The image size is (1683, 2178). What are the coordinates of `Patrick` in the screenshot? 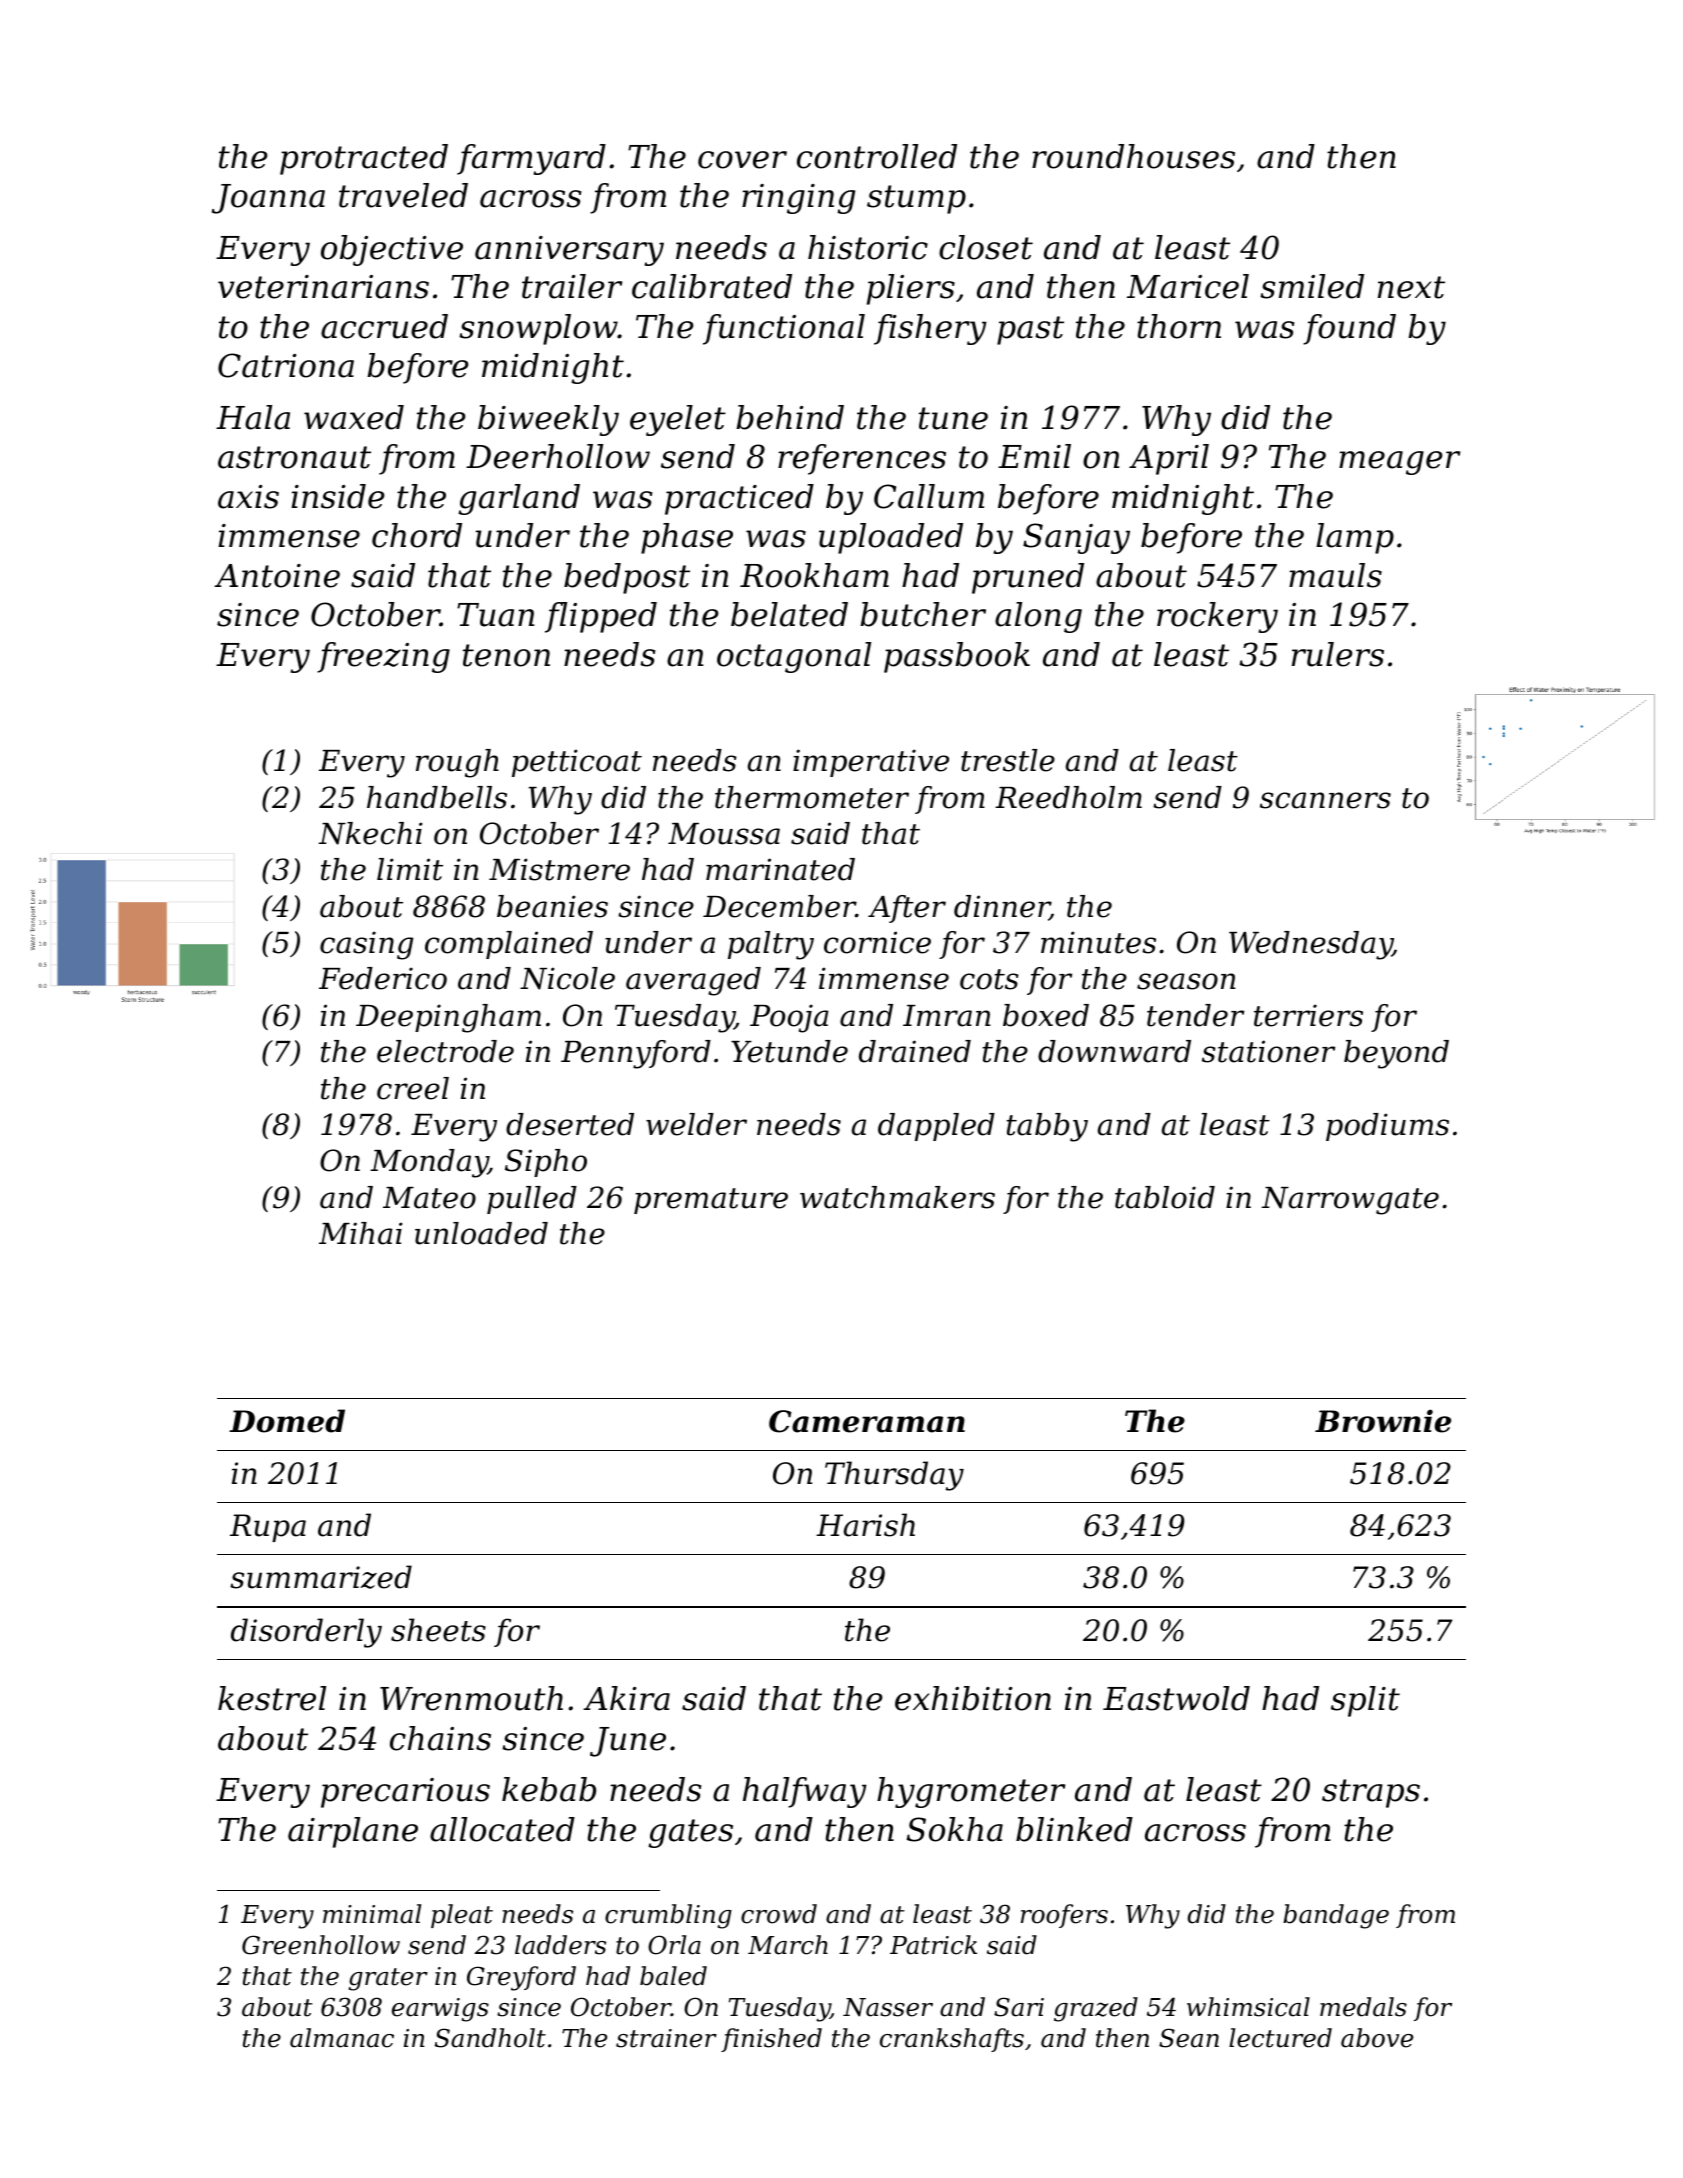 It's located at (933, 1945).
